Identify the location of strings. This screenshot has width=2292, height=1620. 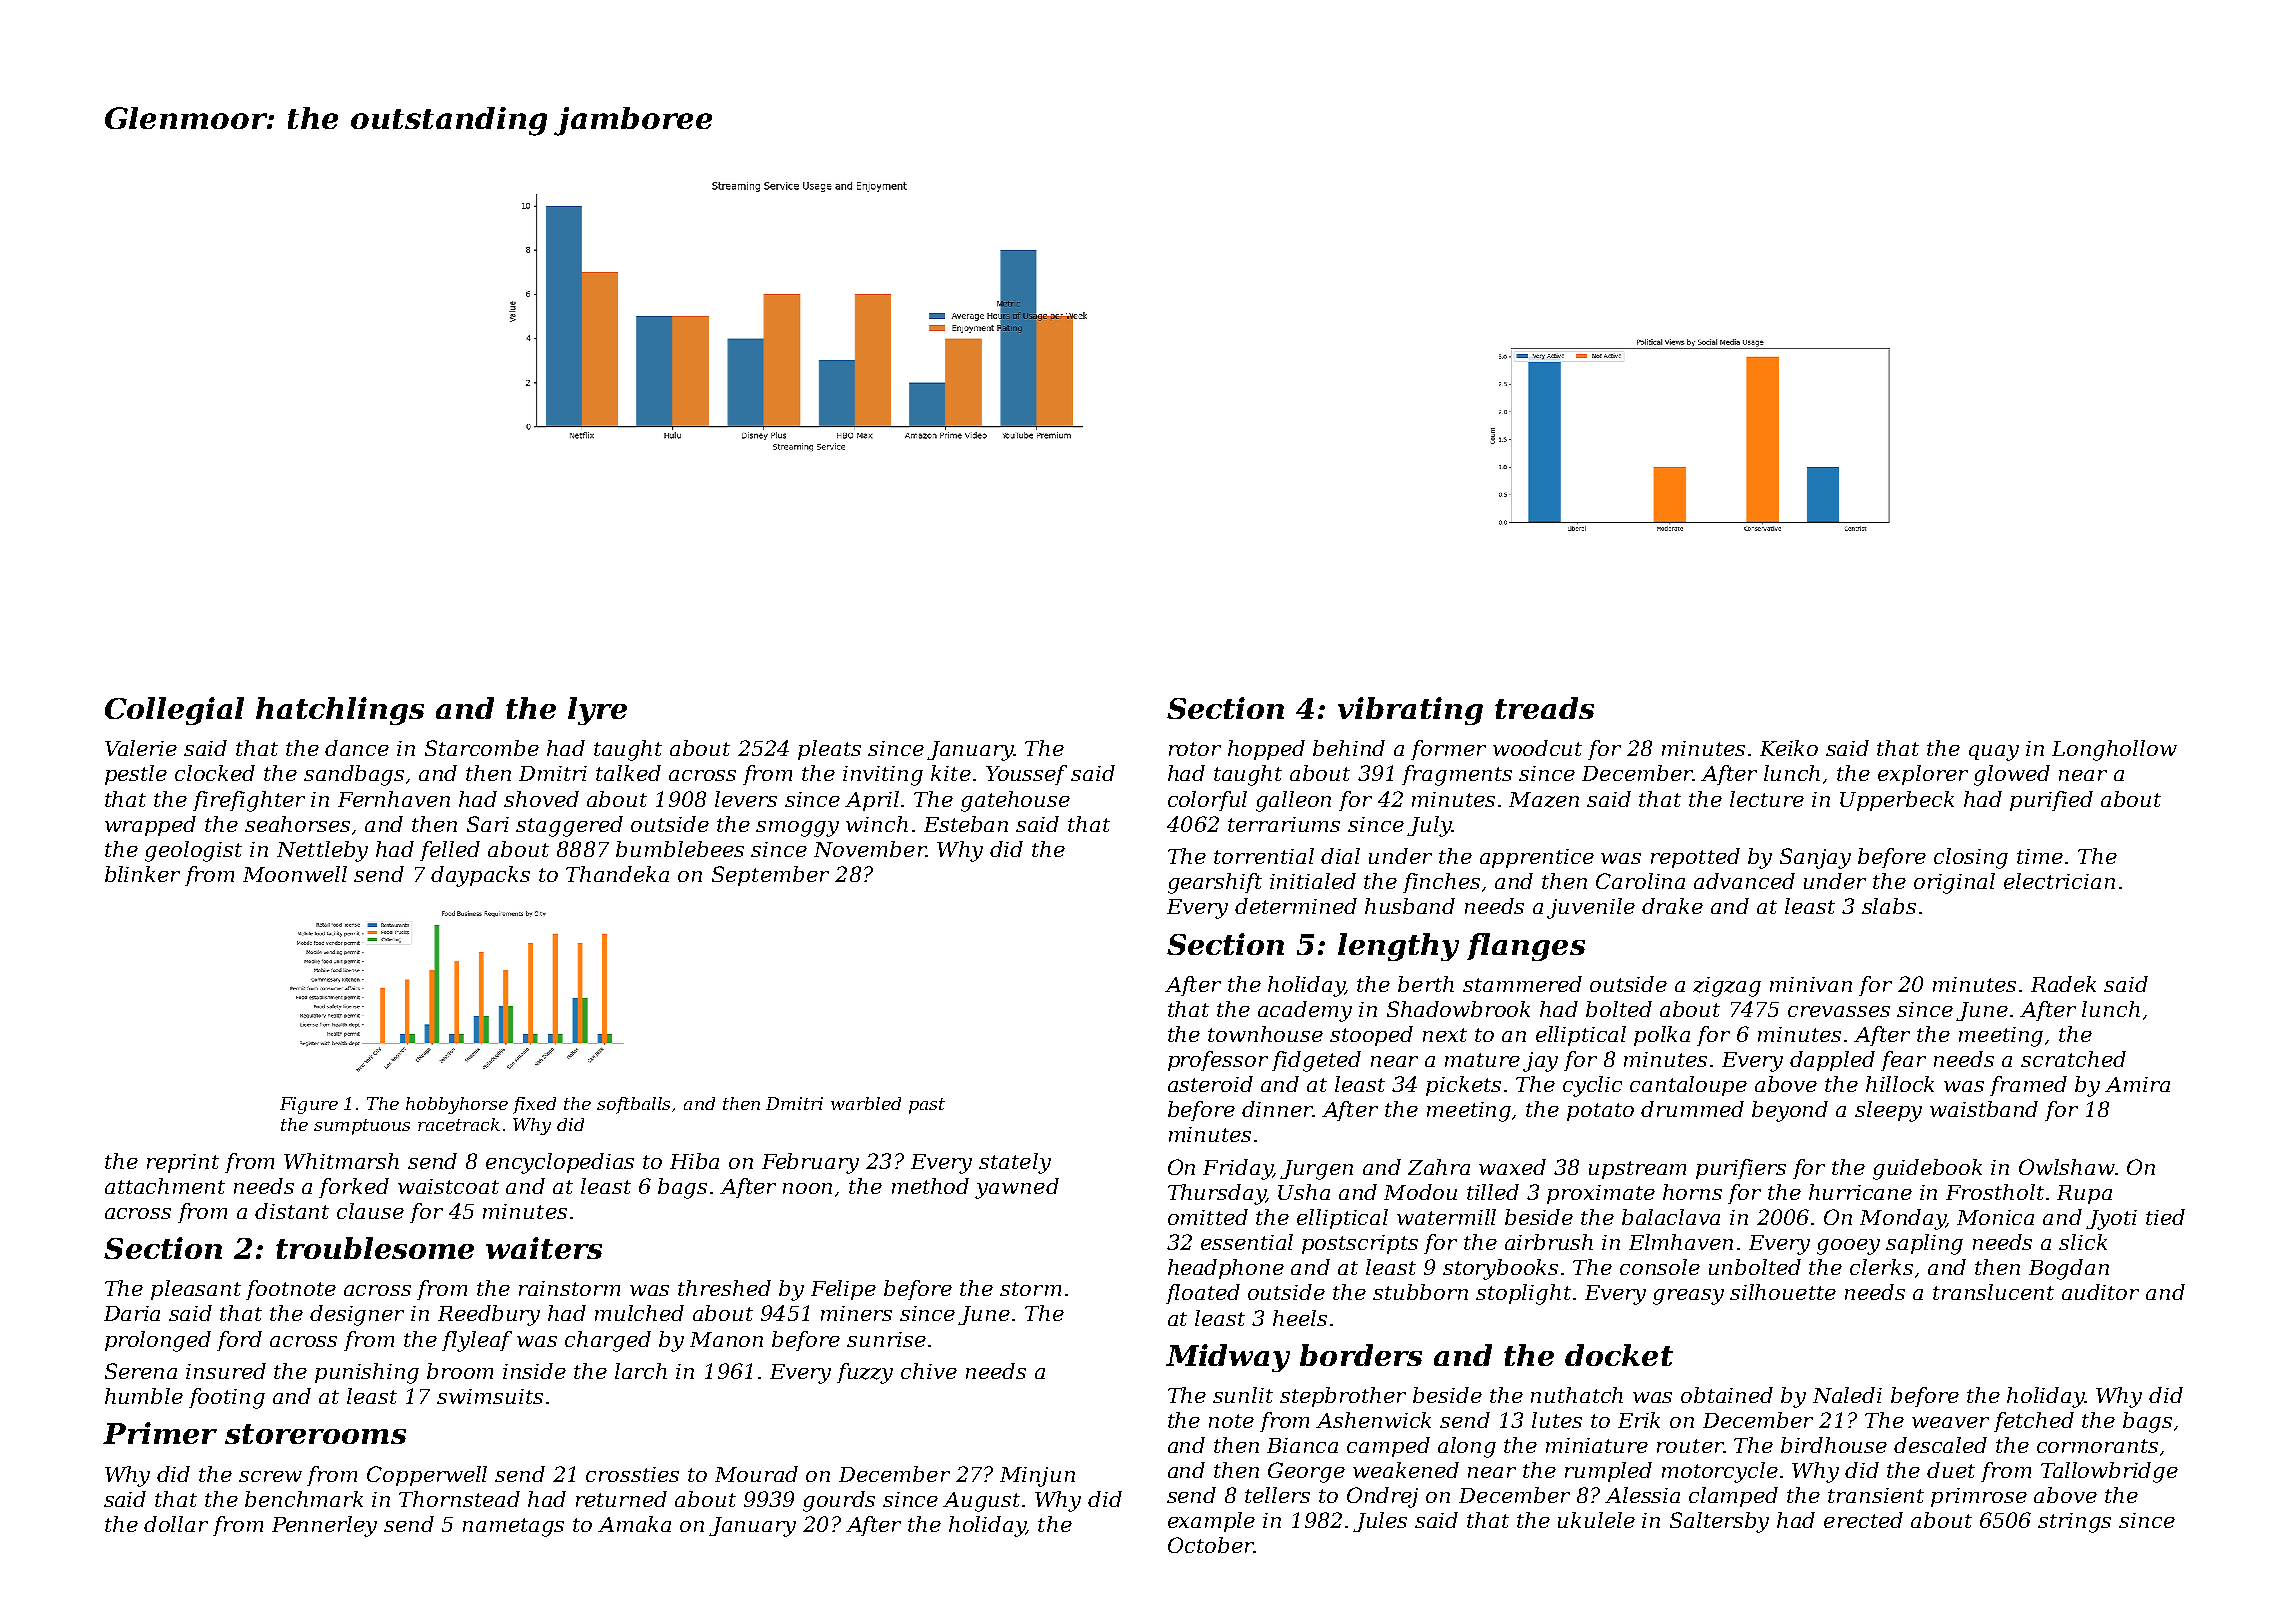
(2074, 1523).
